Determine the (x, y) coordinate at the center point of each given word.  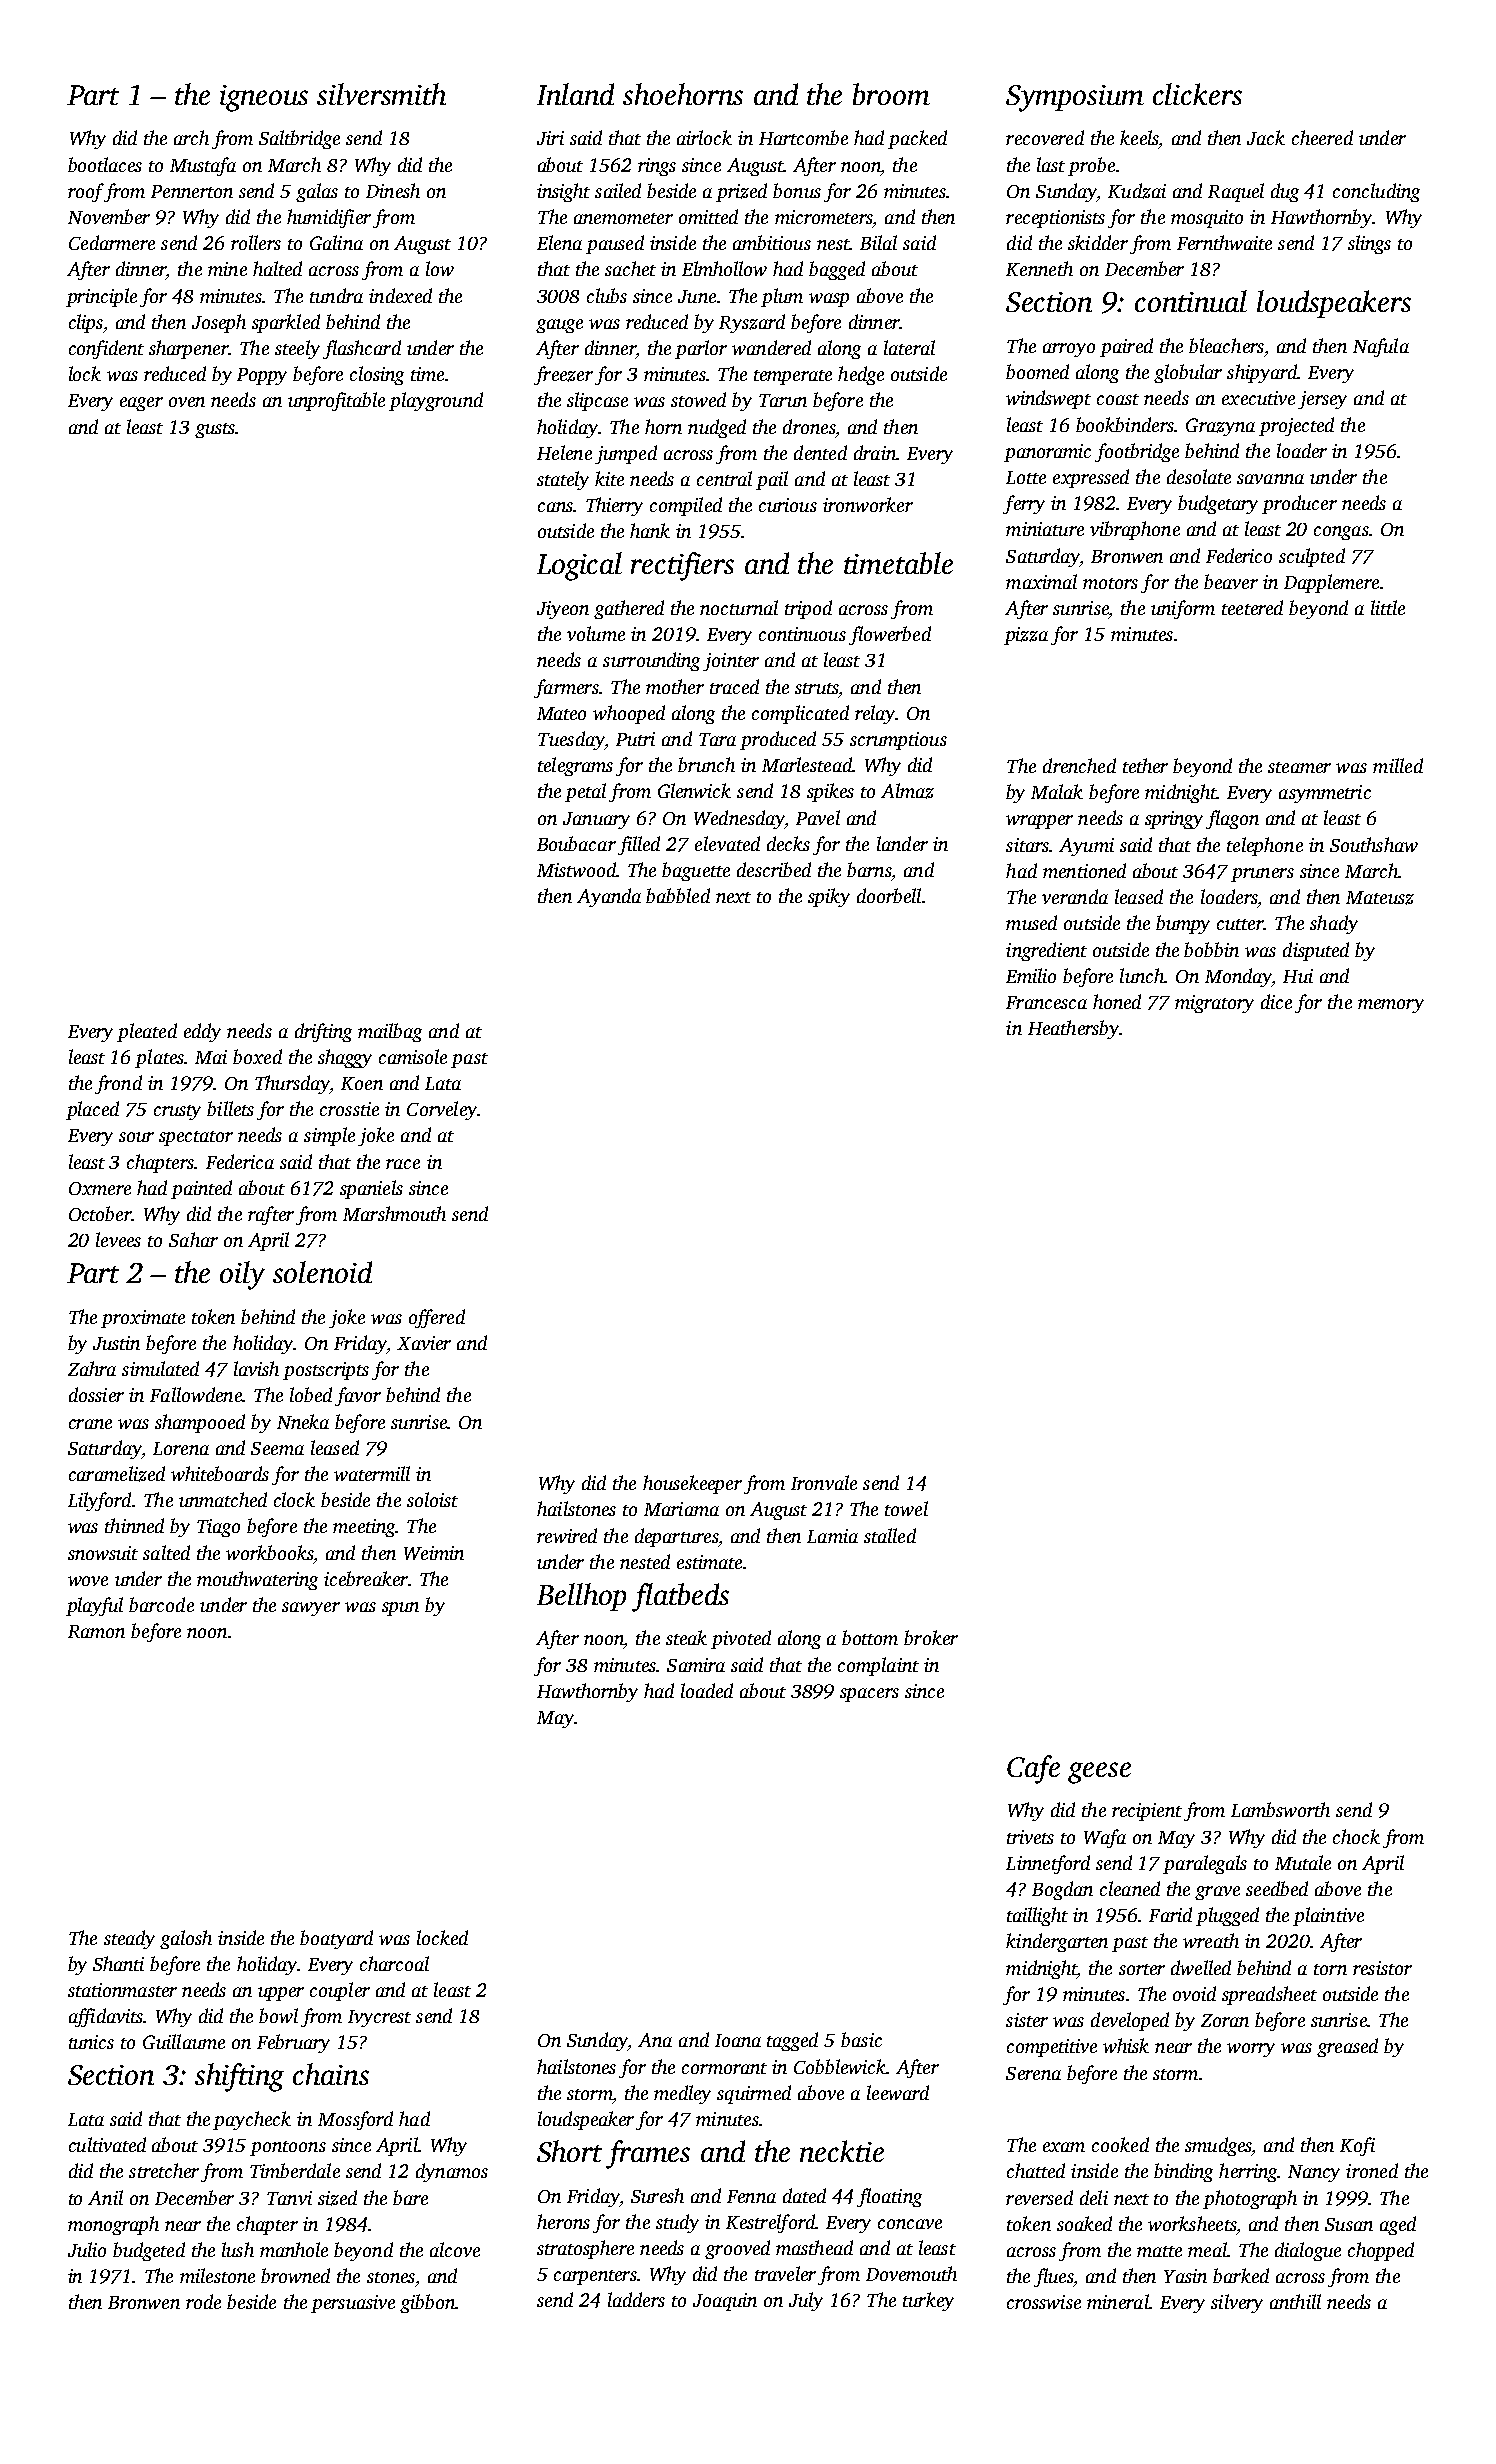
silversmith (381, 94)
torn (1330, 1969)
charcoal (394, 1963)
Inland (575, 94)
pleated (147, 1032)
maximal (1041, 581)
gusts (215, 430)
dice (1276, 1001)
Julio (87, 2249)
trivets (1030, 1837)
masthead (814, 2247)
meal (1207, 2249)
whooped (629, 714)
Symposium (1075, 98)
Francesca (1046, 1002)
